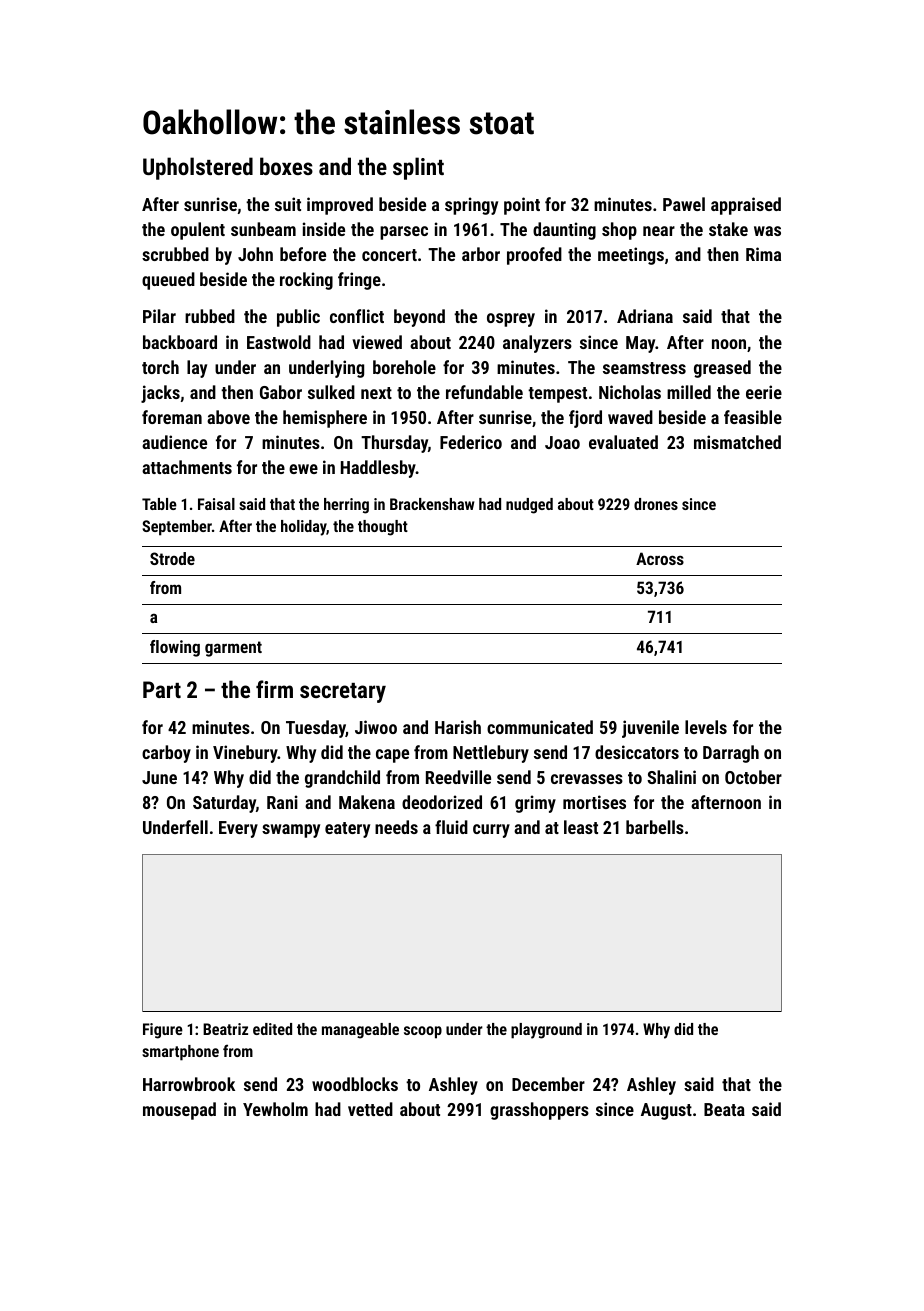  I want to click on swampy, so click(291, 831).
